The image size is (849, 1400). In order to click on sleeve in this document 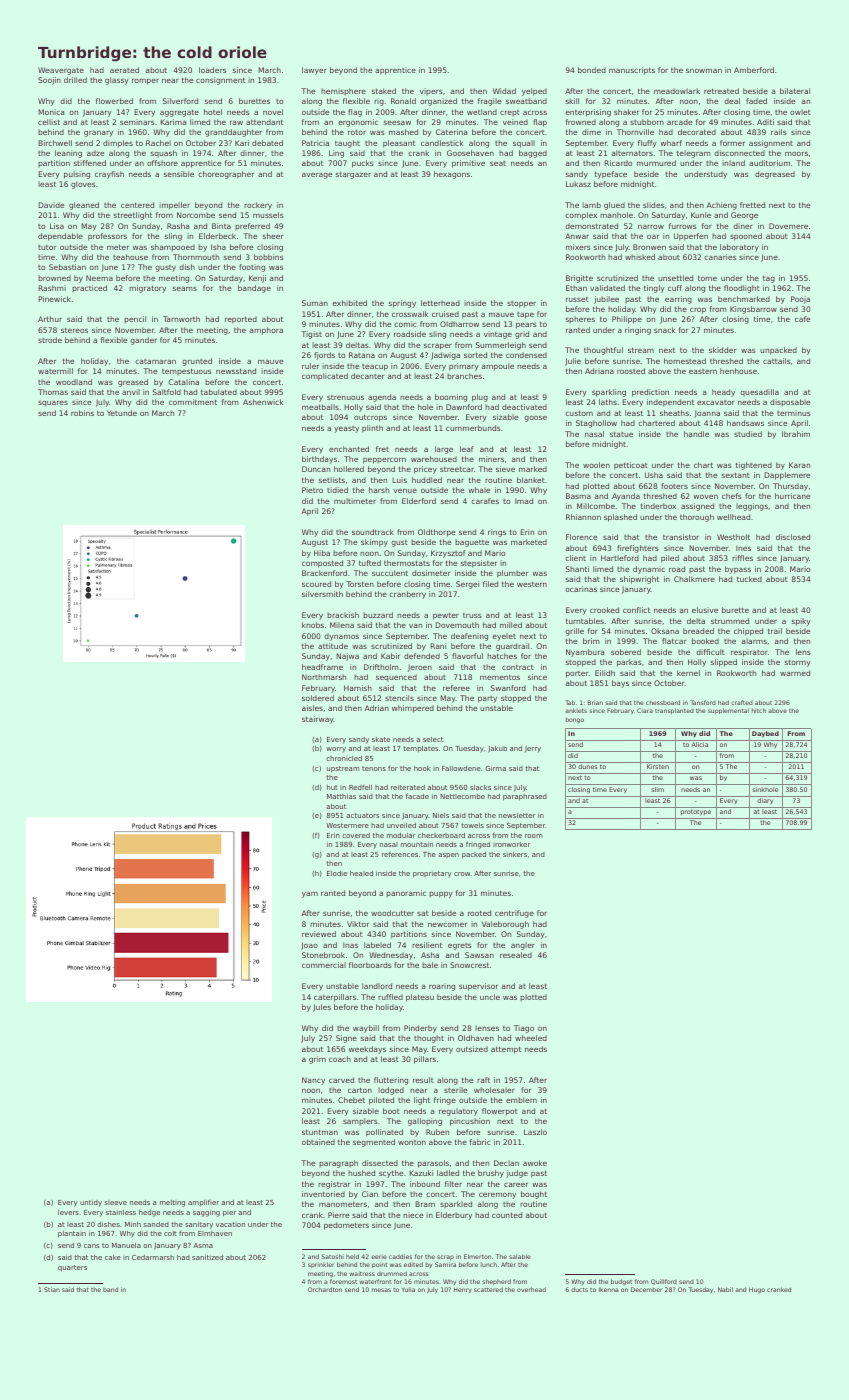, I will do `click(116, 1202)`.
